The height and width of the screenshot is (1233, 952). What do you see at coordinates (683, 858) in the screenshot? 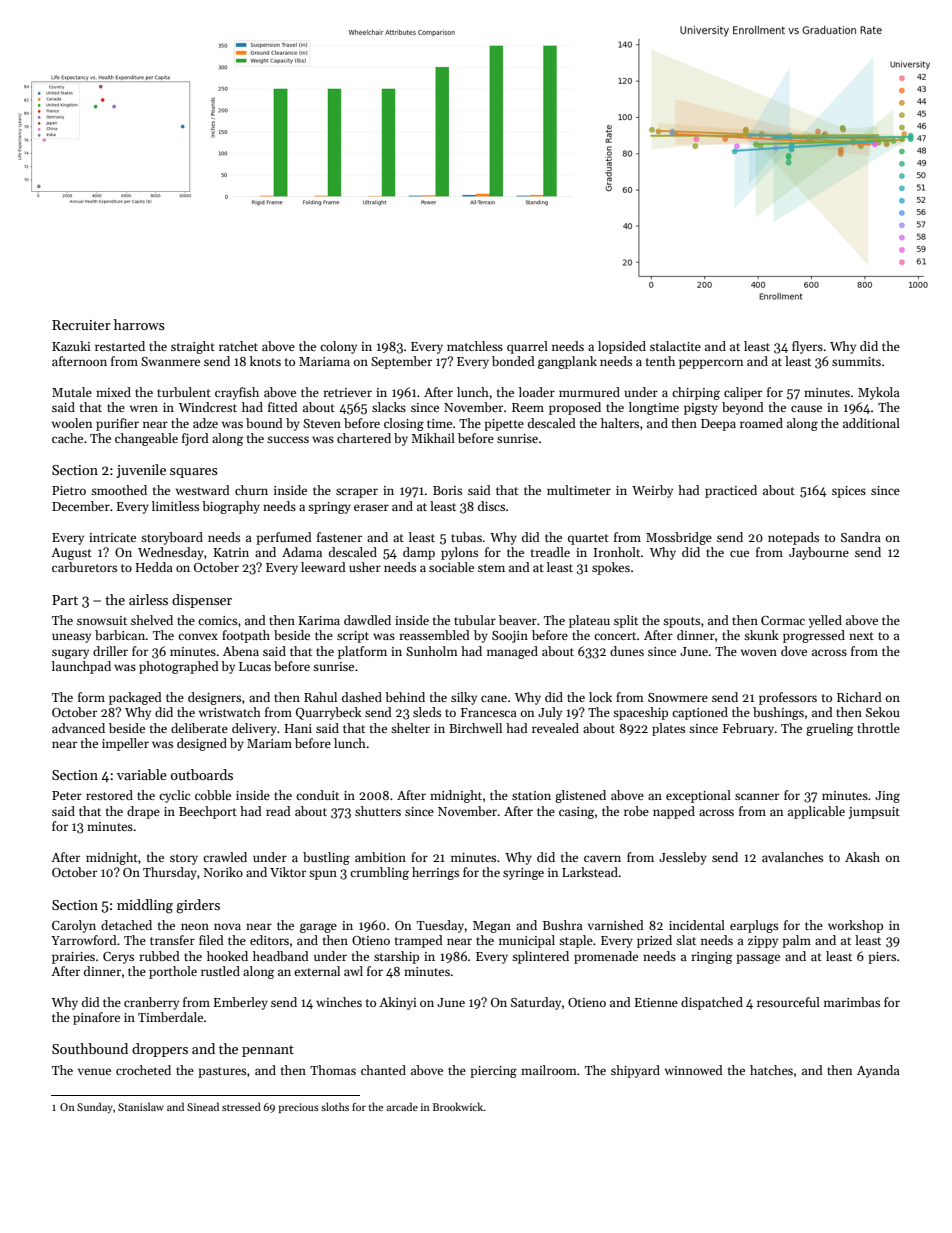
I see `Jessleby` at bounding box center [683, 858].
